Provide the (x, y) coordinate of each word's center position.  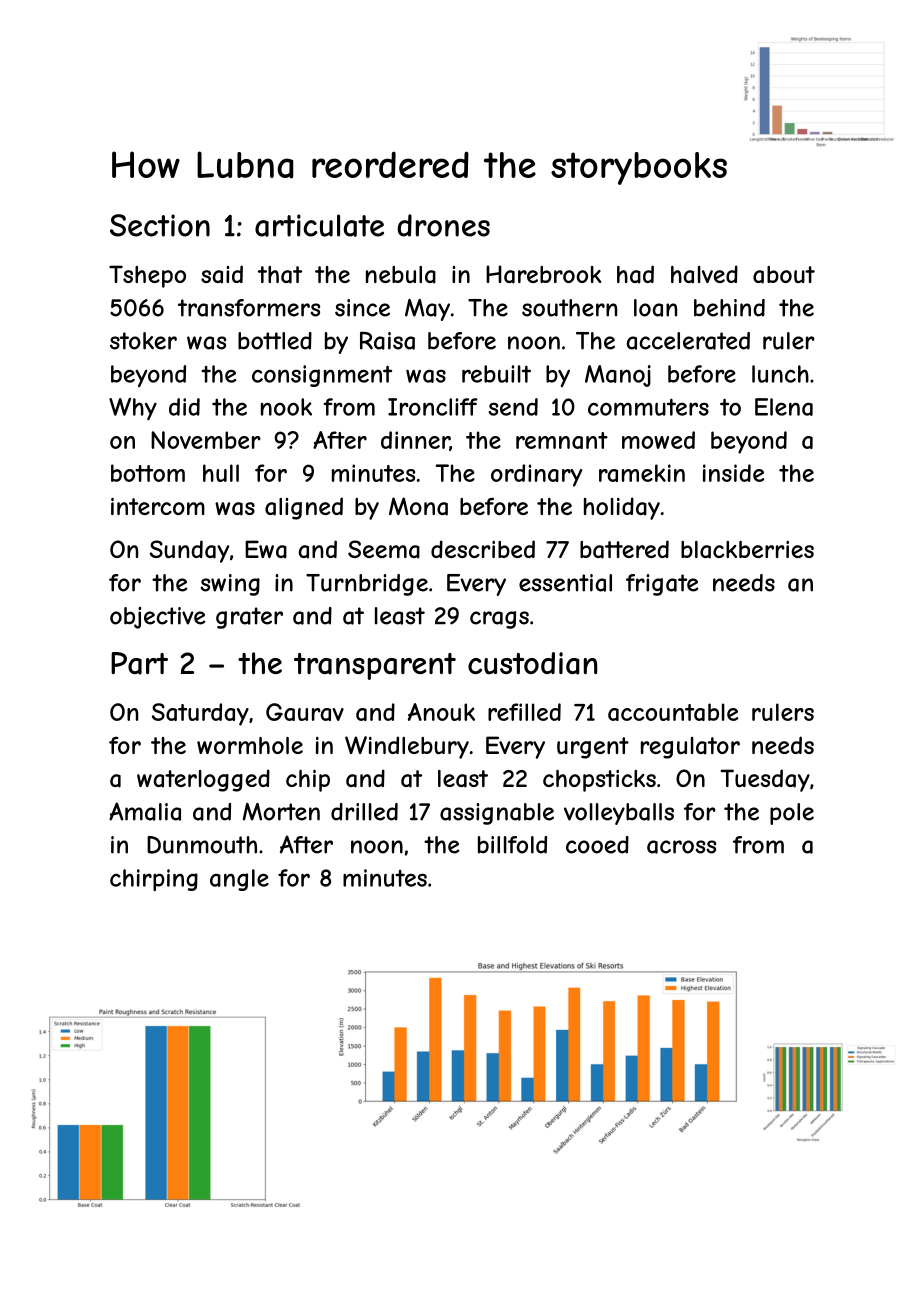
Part (139, 663)
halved (704, 274)
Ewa (266, 549)
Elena (784, 407)
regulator (690, 748)
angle (239, 880)
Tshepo (147, 276)
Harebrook (544, 274)
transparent (375, 666)
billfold (512, 845)
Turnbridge (367, 585)
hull (221, 473)
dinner (415, 441)
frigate (662, 585)
